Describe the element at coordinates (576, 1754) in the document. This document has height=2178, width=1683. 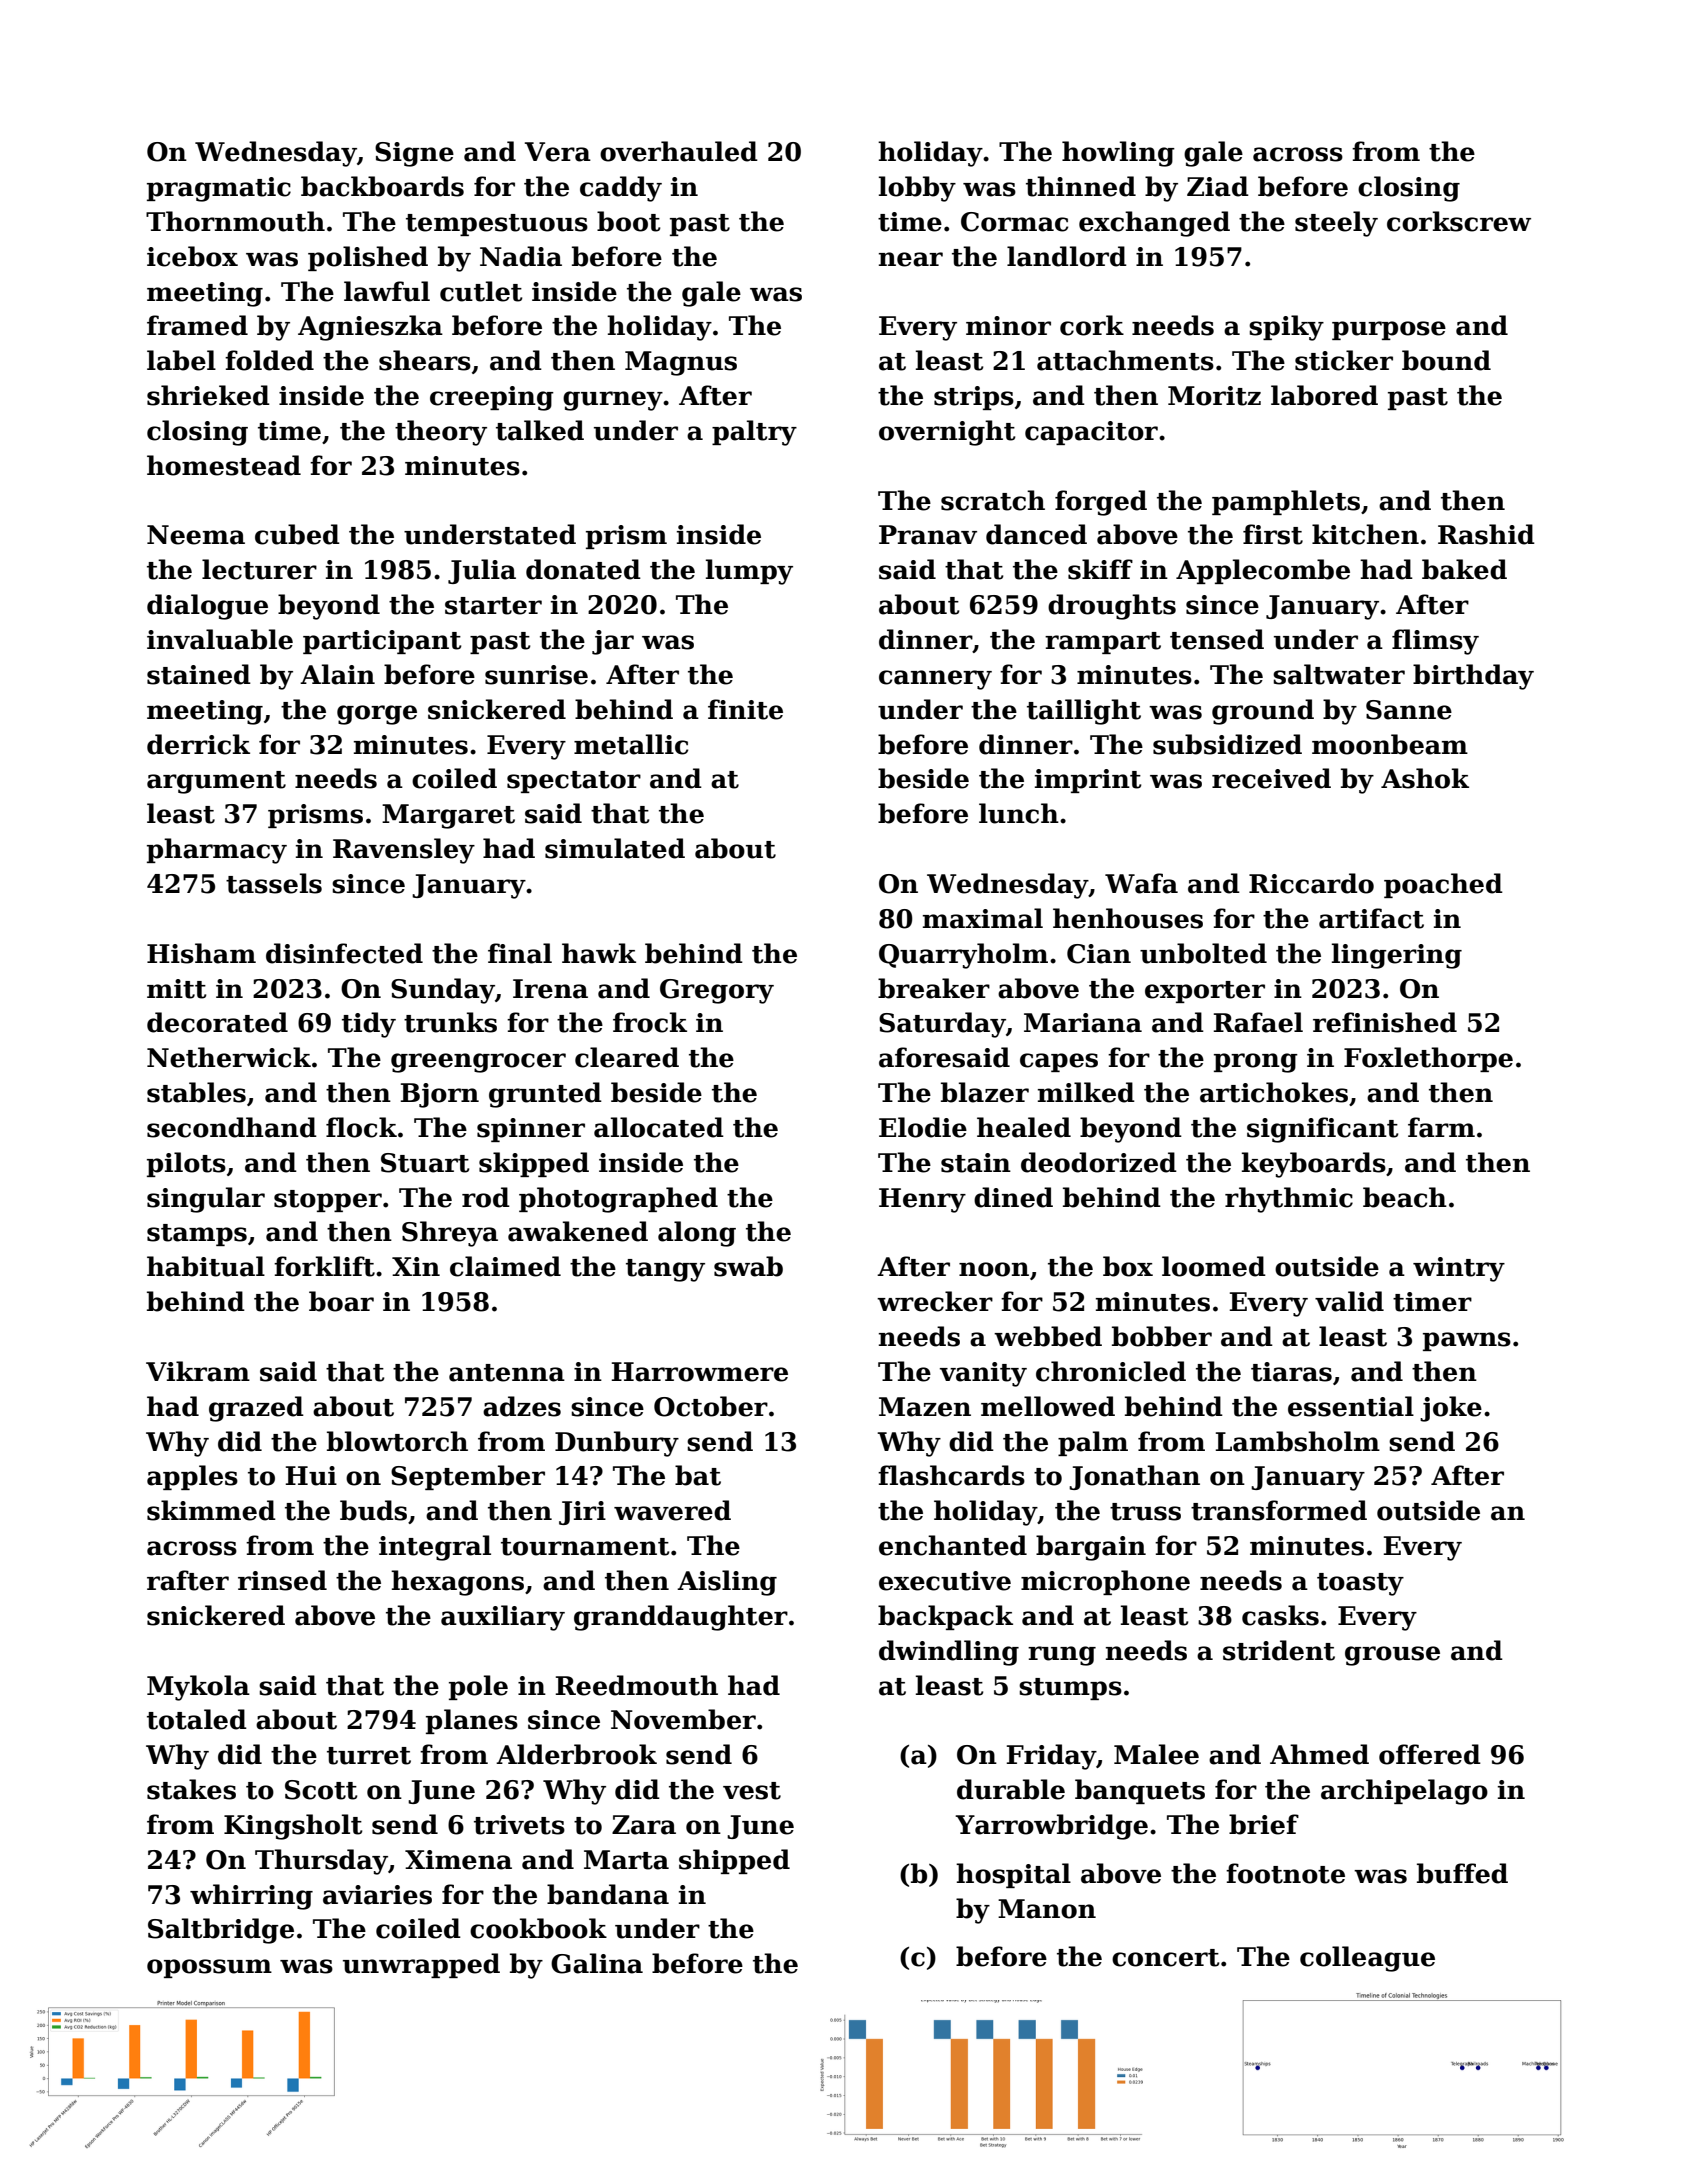
I see `Alderbrook` at that location.
